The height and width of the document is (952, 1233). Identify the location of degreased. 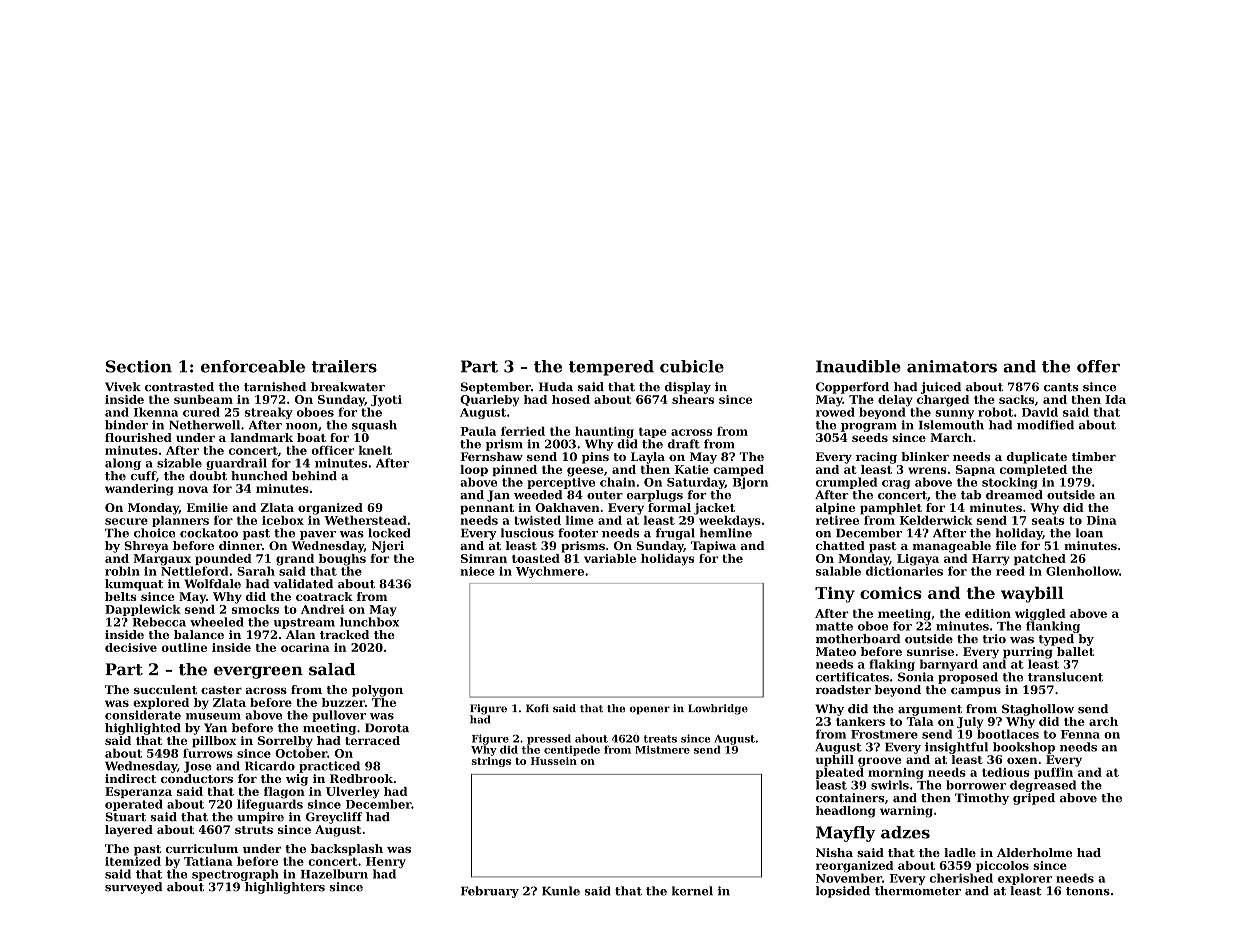
(1043, 786).
